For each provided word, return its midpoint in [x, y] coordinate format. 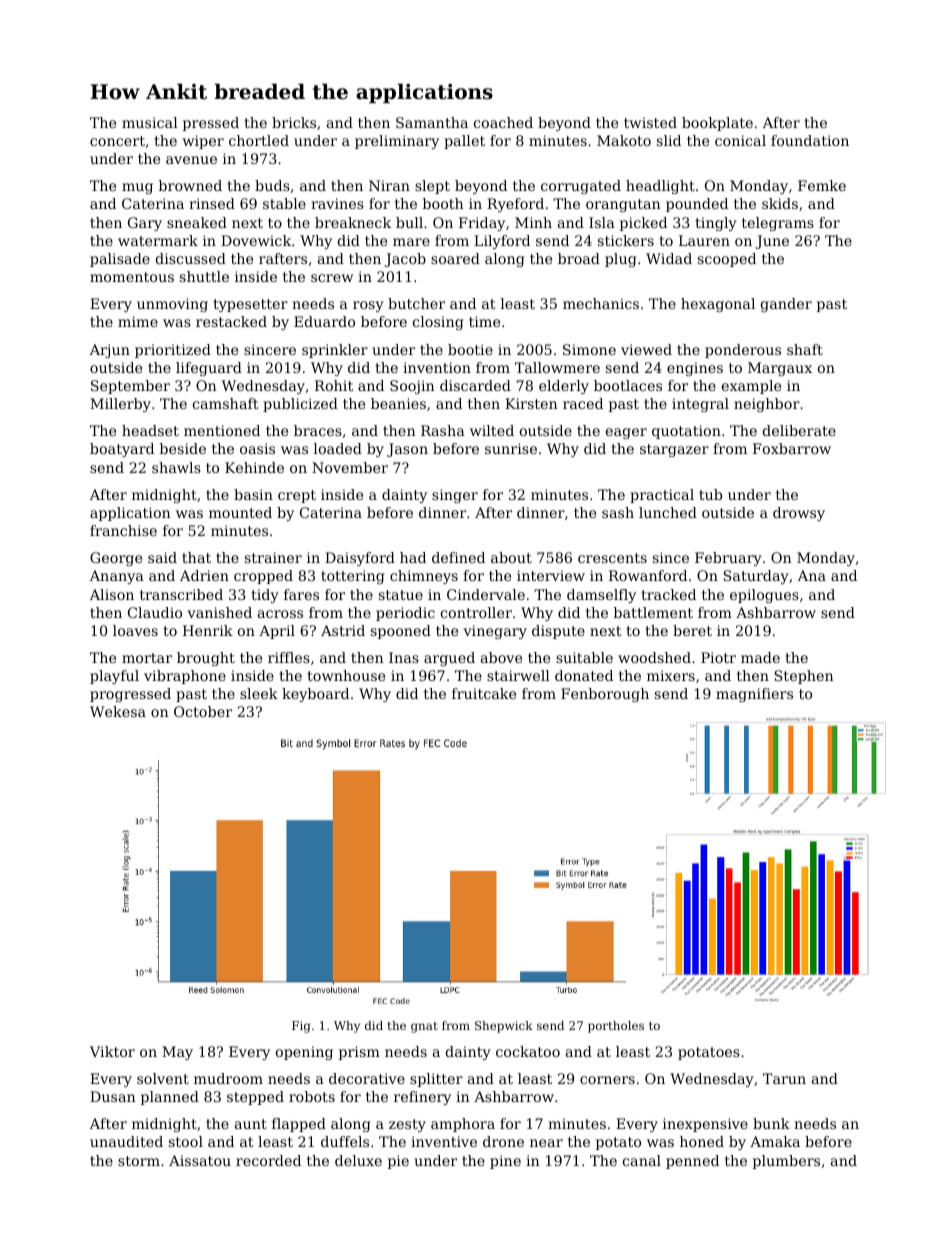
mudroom [228, 1078]
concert [117, 141]
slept [432, 187]
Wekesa [118, 711]
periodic [405, 614]
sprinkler [335, 351]
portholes [616, 1027]
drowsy [799, 514]
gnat [424, 1027]
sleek [259, 693]
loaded [338, 448]
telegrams [778, 224]
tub [710, 494]
